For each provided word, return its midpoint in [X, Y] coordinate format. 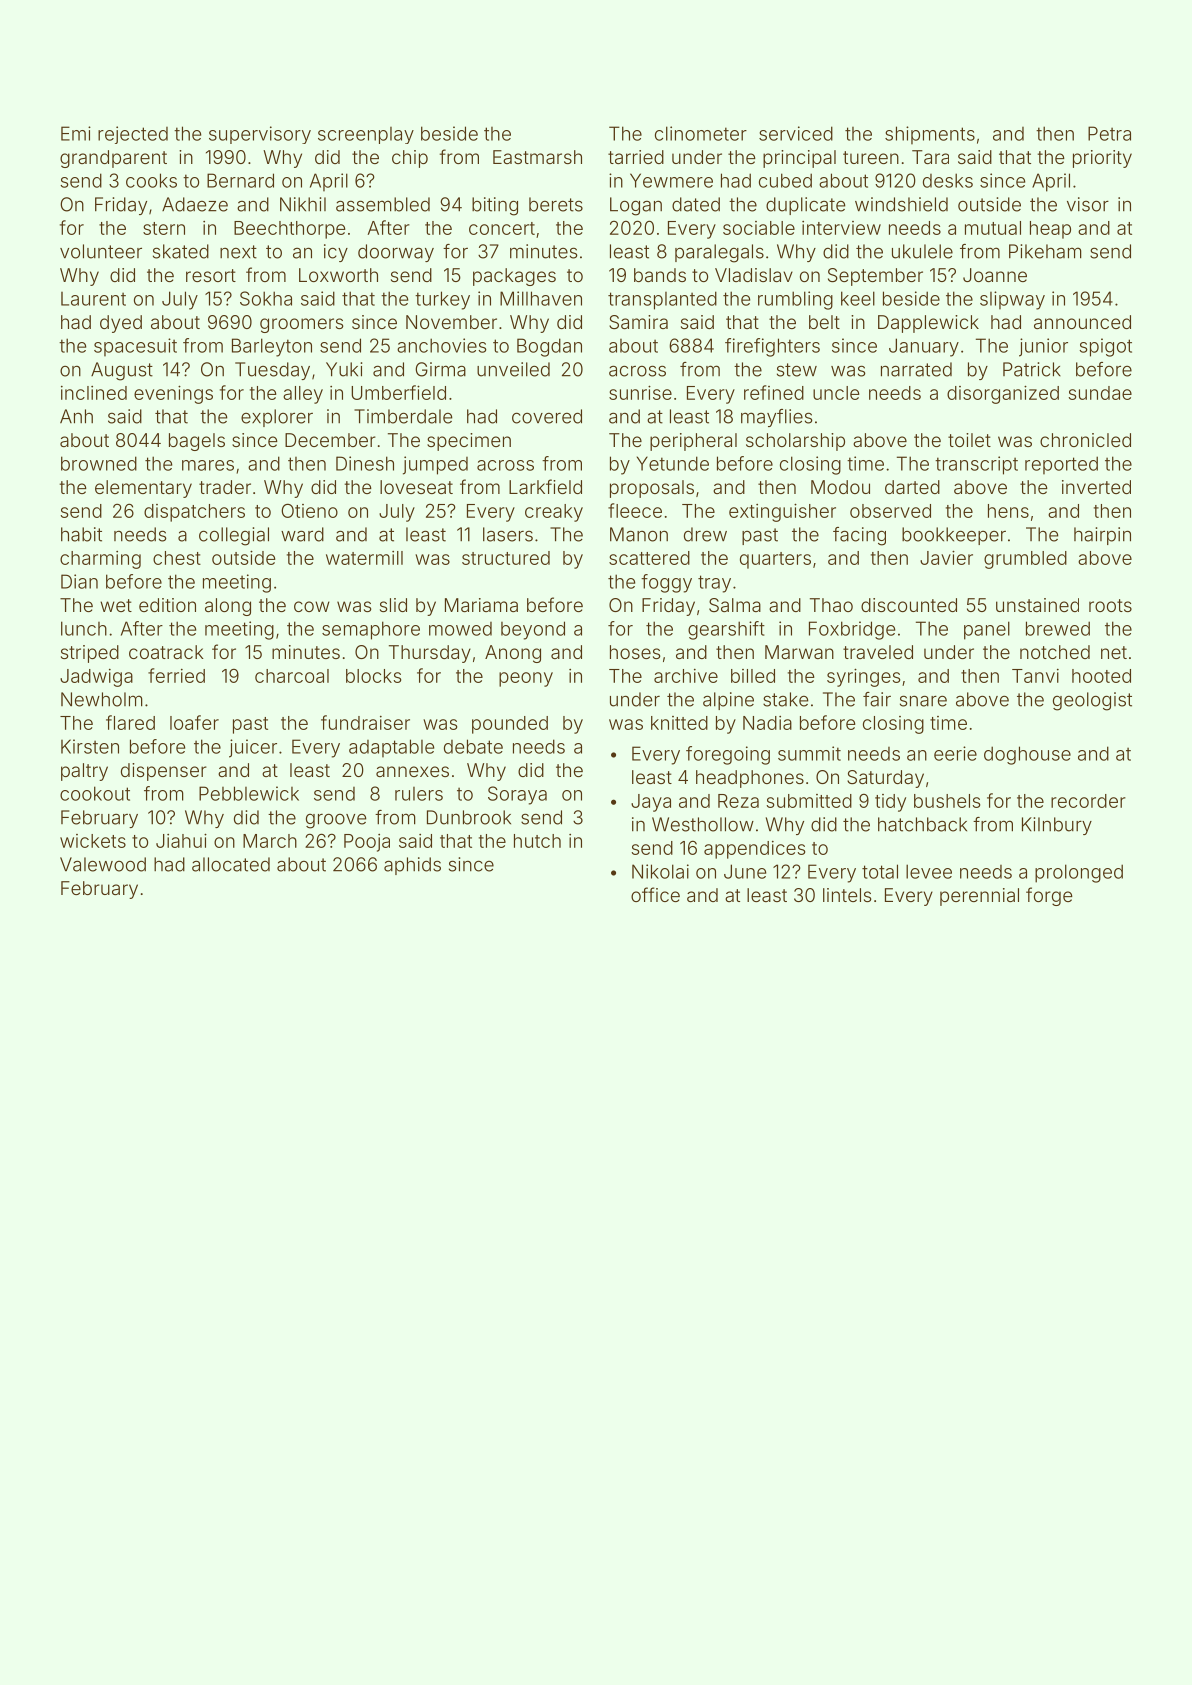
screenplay [366, 135]
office [655, 894]
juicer [253, 748]
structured [506, 558]
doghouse [1027, 755]
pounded [510, 725]
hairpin [1102, 536]
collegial [234, 536]
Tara [930, 157]
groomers [301, 325]
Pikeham [1045, 251]
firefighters [772, 347]
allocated [231, 864]
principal [799, 159]
